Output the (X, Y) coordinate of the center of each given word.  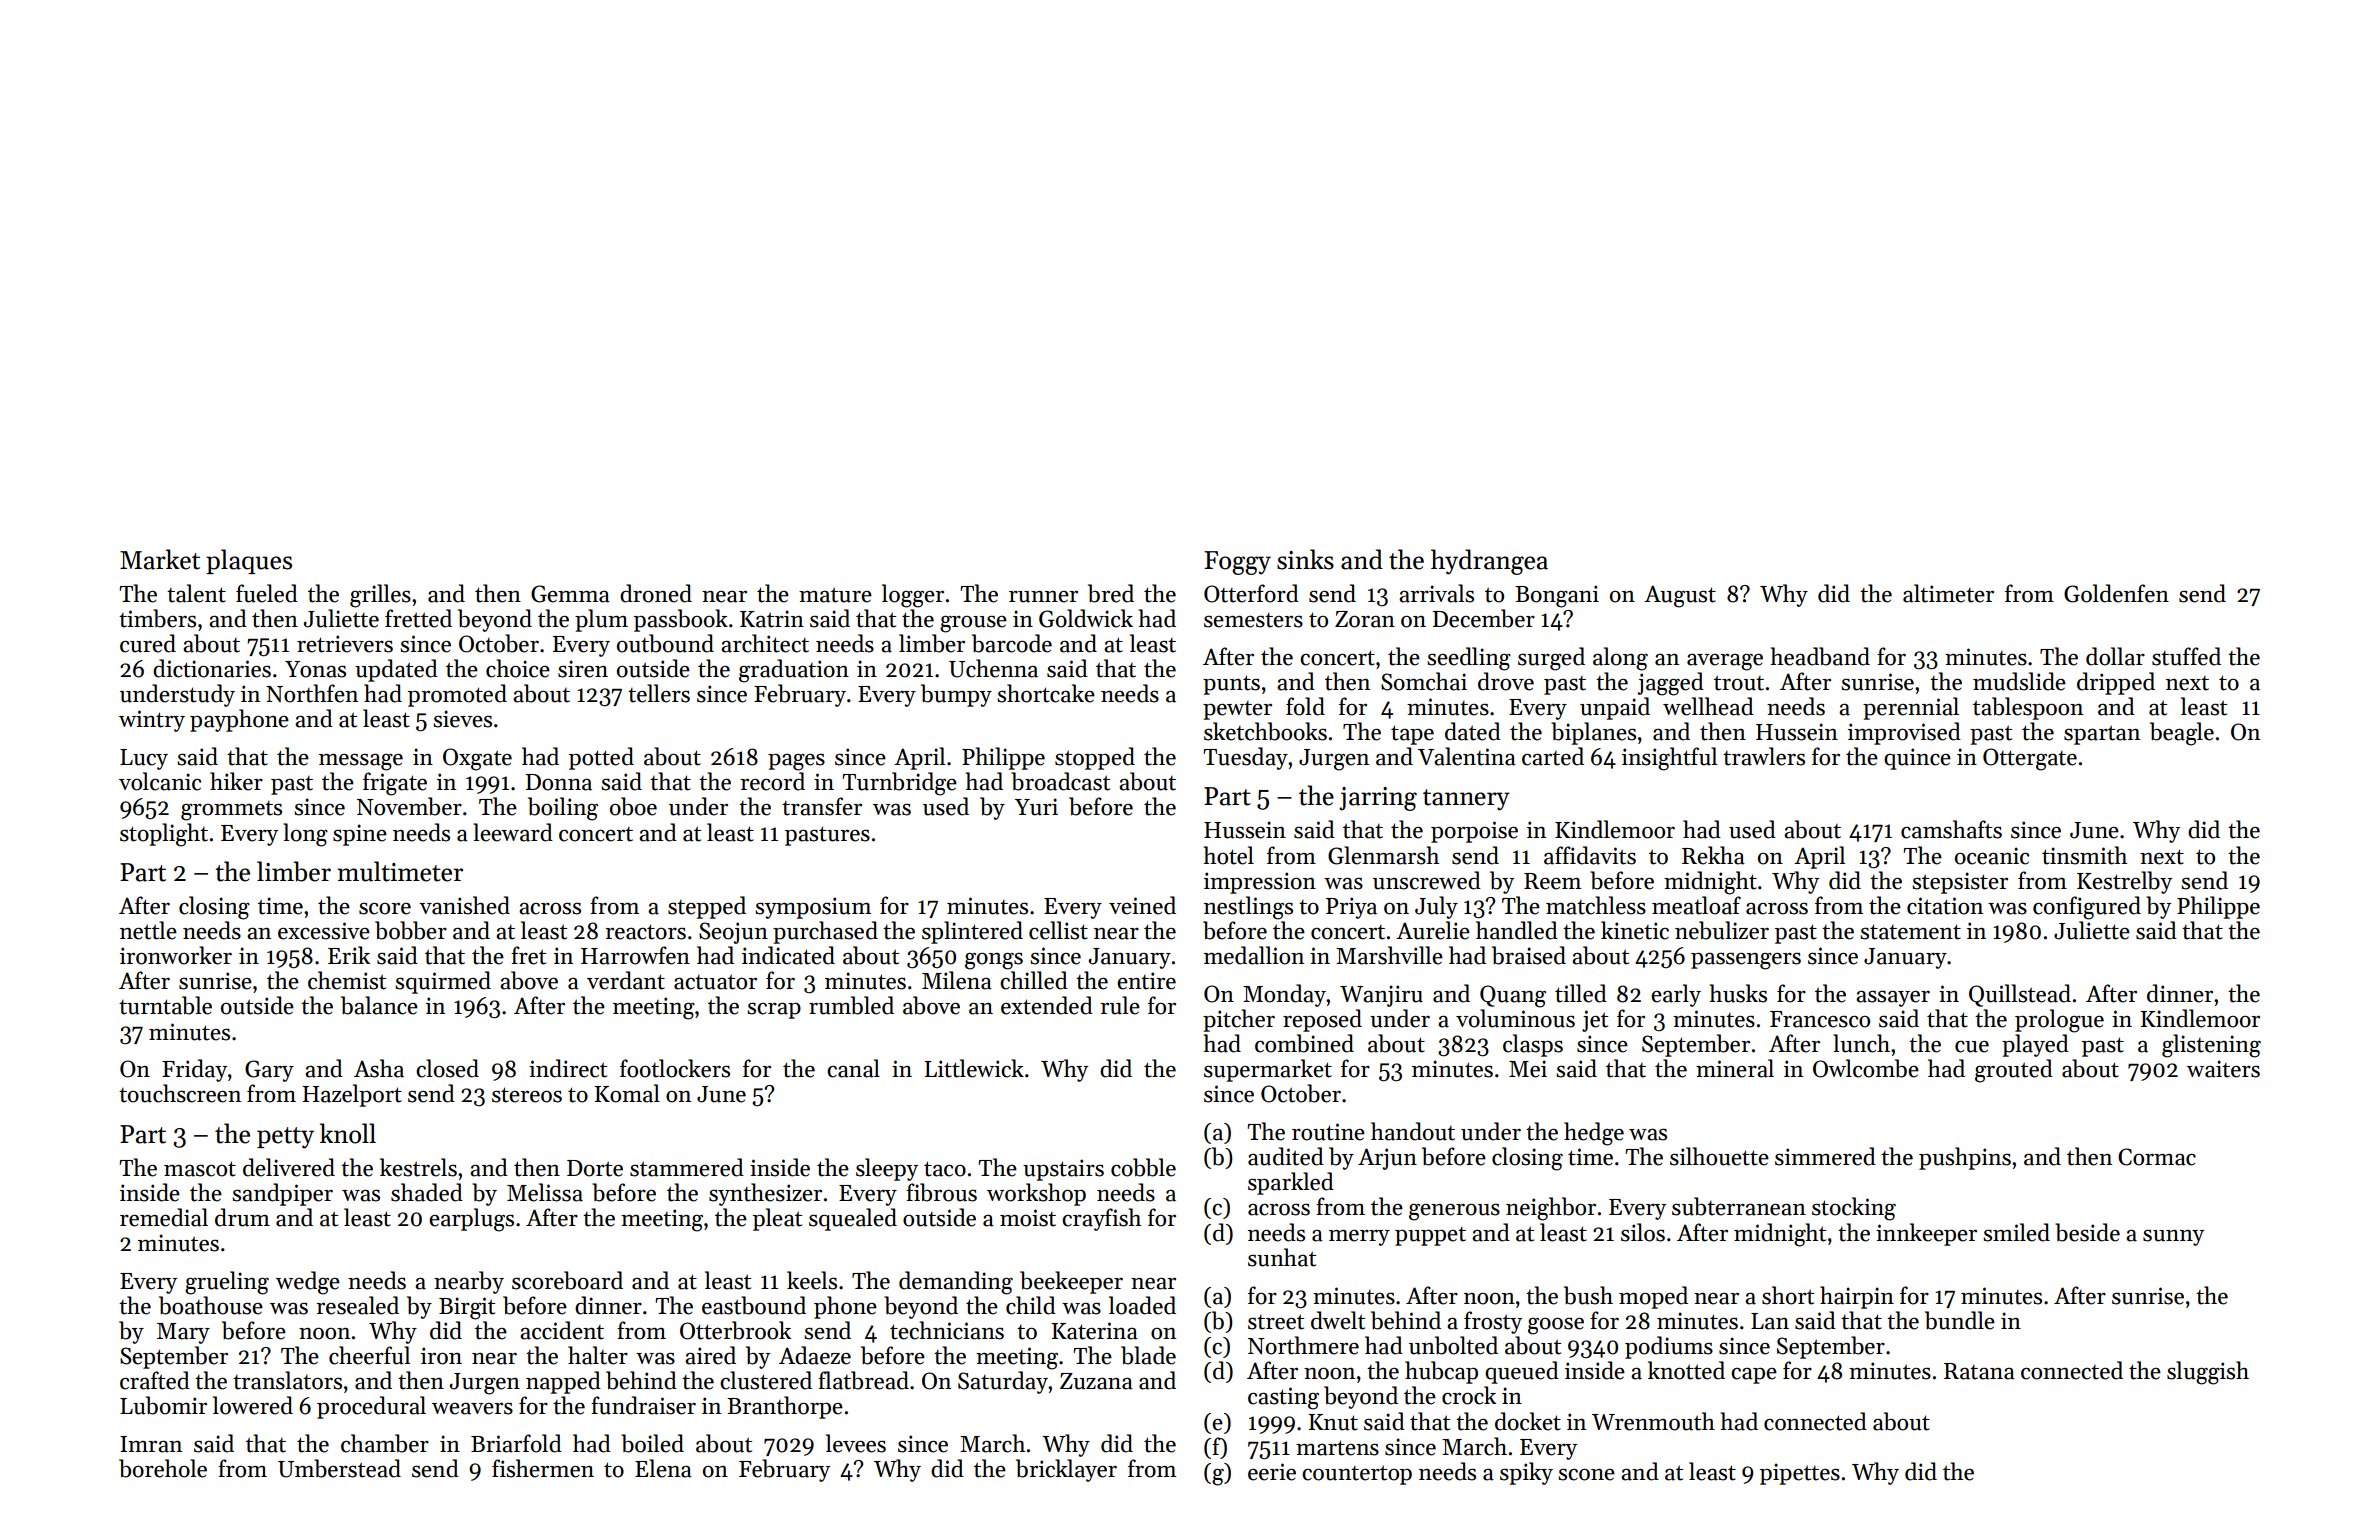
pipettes (1800, 1474)
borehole (163, 1468)
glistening (2211, 1046)
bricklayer (1066, 1470)
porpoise (1474, 832)
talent (196, 593)
